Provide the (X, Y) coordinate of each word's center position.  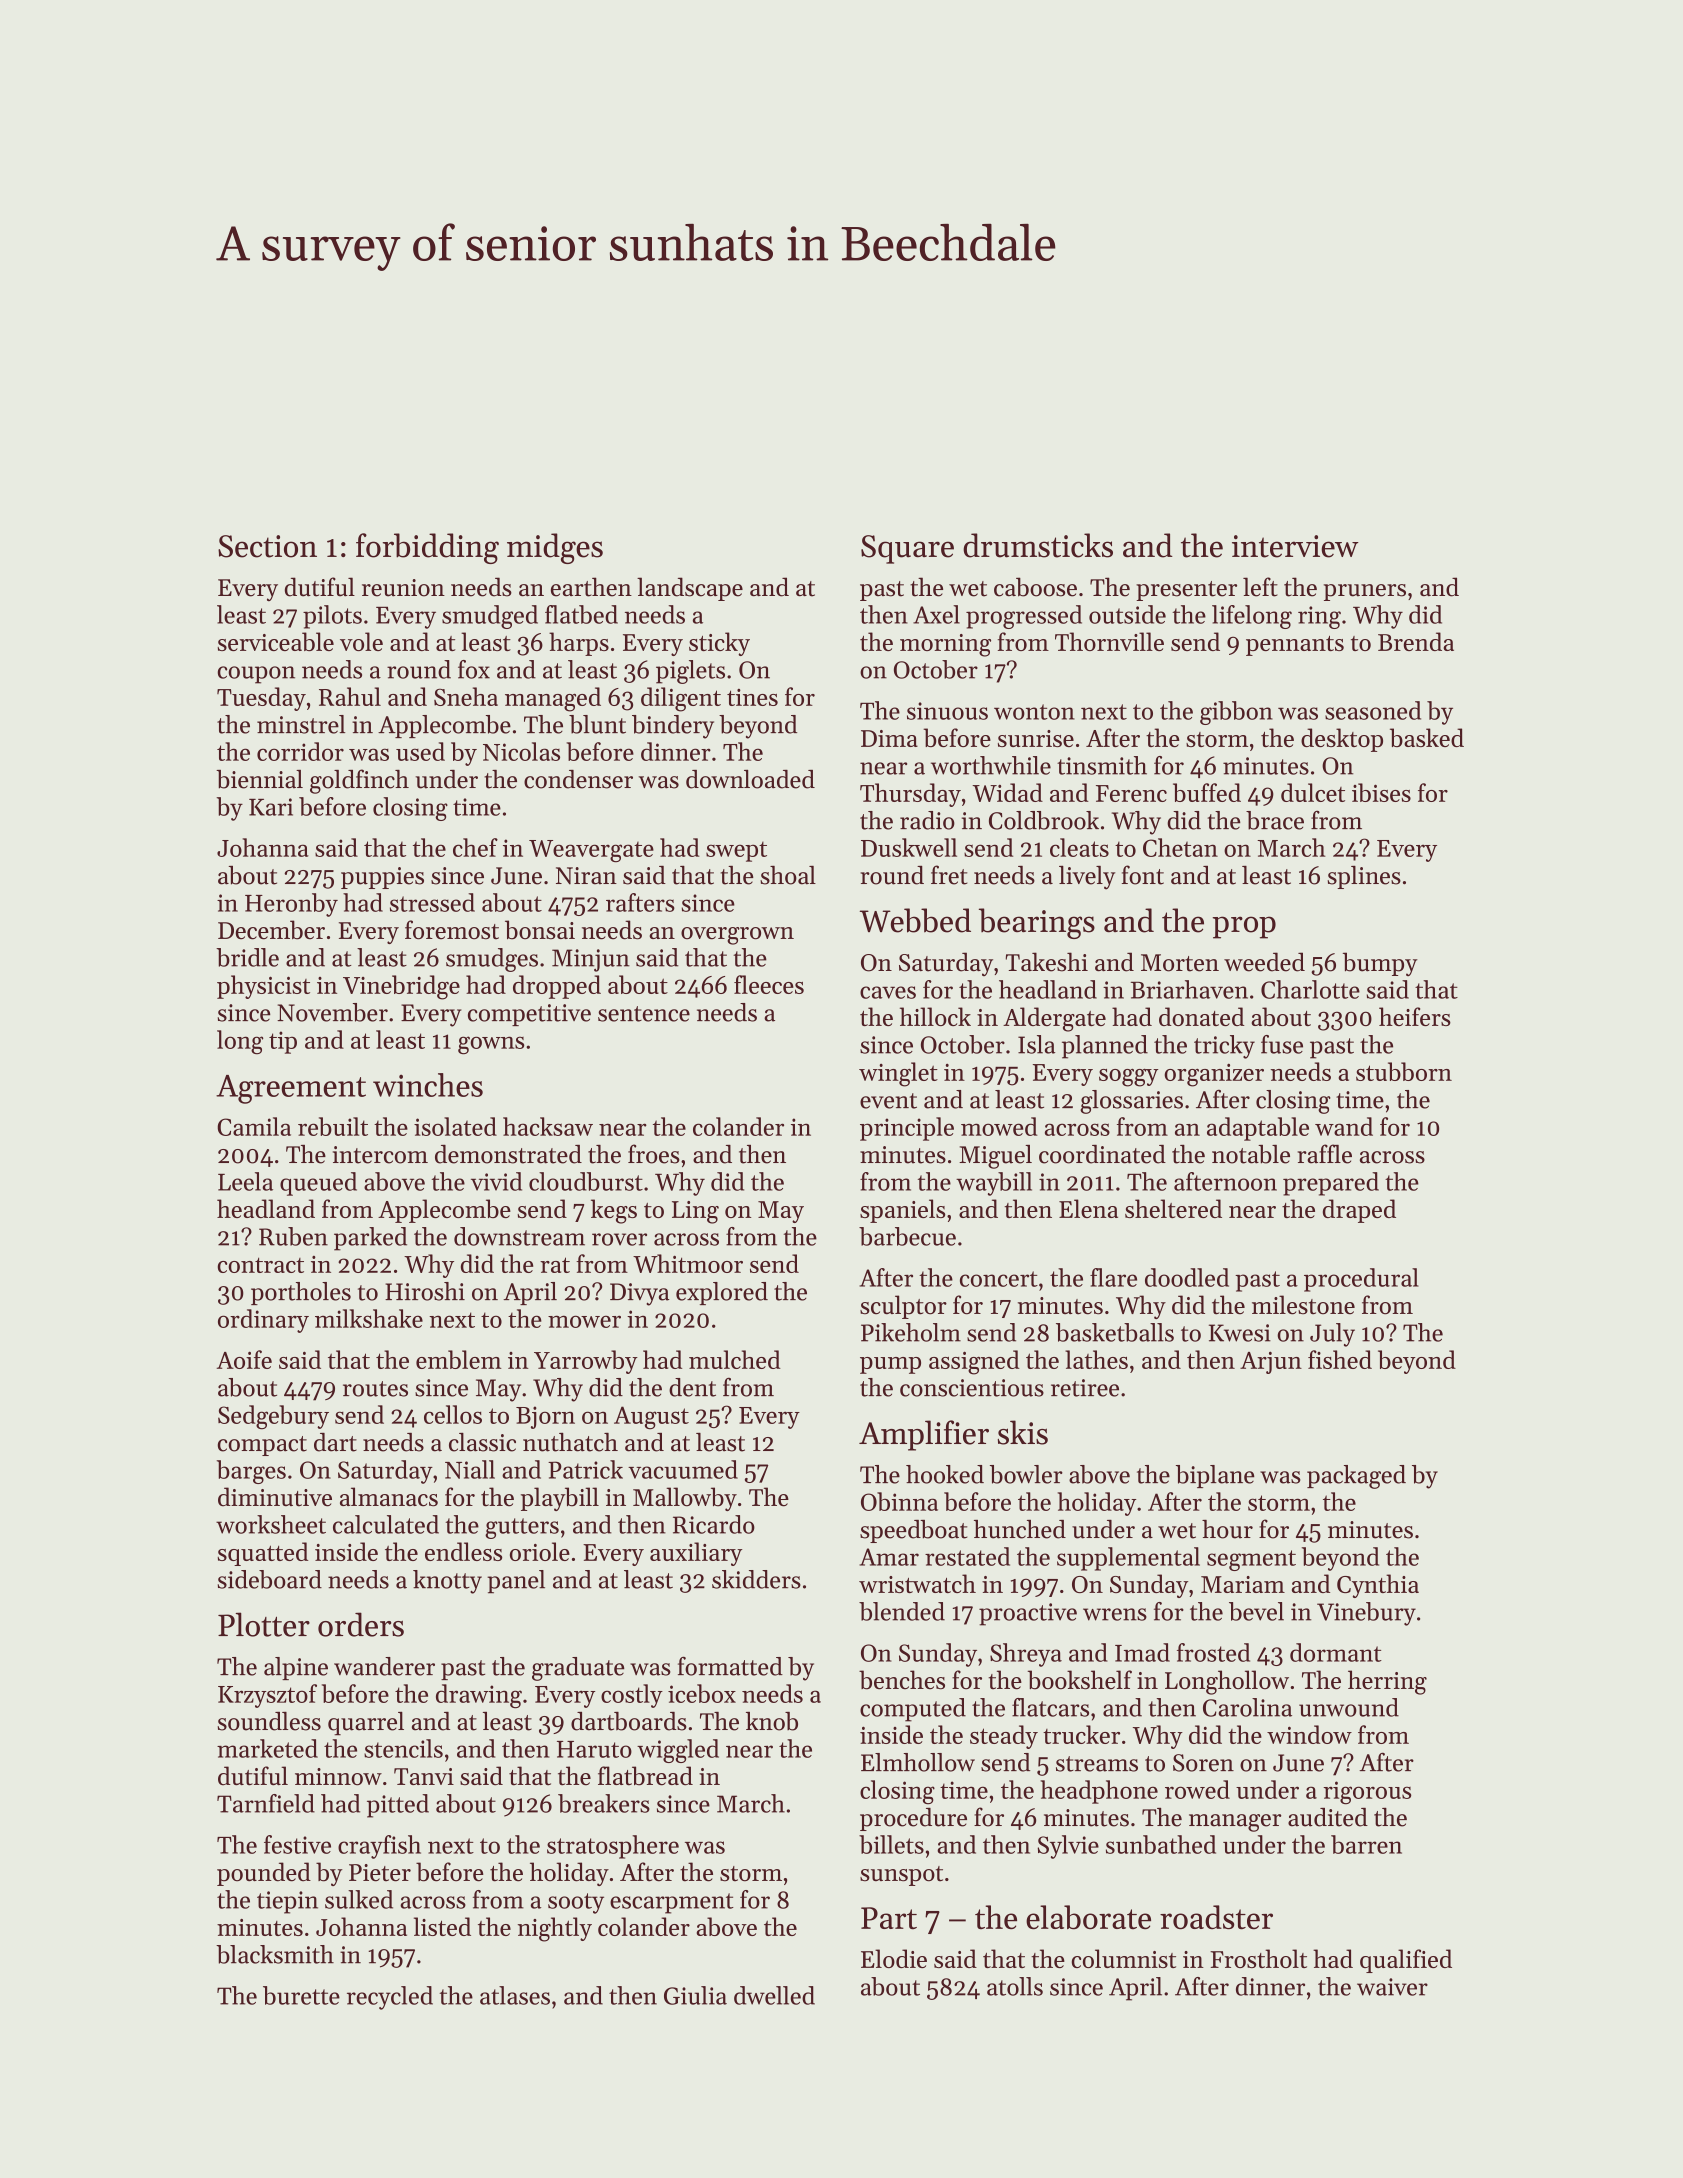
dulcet (1313, 792)
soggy (1128, 1078)
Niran (586, 876)
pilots (332, 617)
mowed (999, 1126)
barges (251, 1472)
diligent (681, 699)
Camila (254, 1126)
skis (1023, 1432)
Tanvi (424, 1776)
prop (1244, 927)
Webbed (915, 920)
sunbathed (1161, 1844)
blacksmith (275, 1954)
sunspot (901, 1876)
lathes (1096, 1359)
